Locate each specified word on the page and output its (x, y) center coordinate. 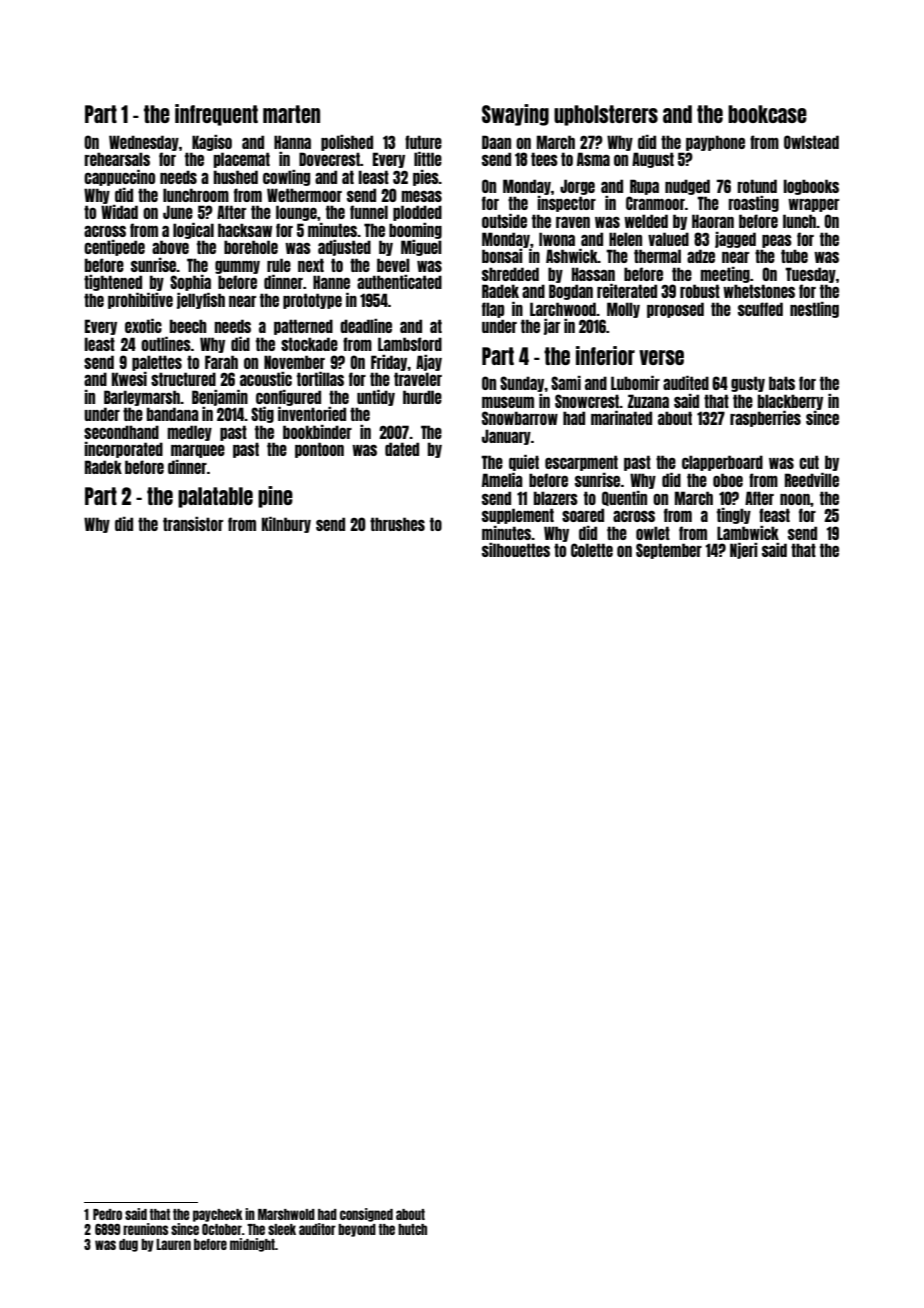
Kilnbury (286, 525)
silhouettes (516, 550)
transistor (193, 524)
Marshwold (286, 1214)
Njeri (744, 551)
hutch (412, 1229)
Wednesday (144, 143)
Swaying (515, 115)
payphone (715, 143)
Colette (592, 550)
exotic (143, 326)
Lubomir (635, 383)
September (669, 551)
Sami (566, 383)
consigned (366, 1215)
